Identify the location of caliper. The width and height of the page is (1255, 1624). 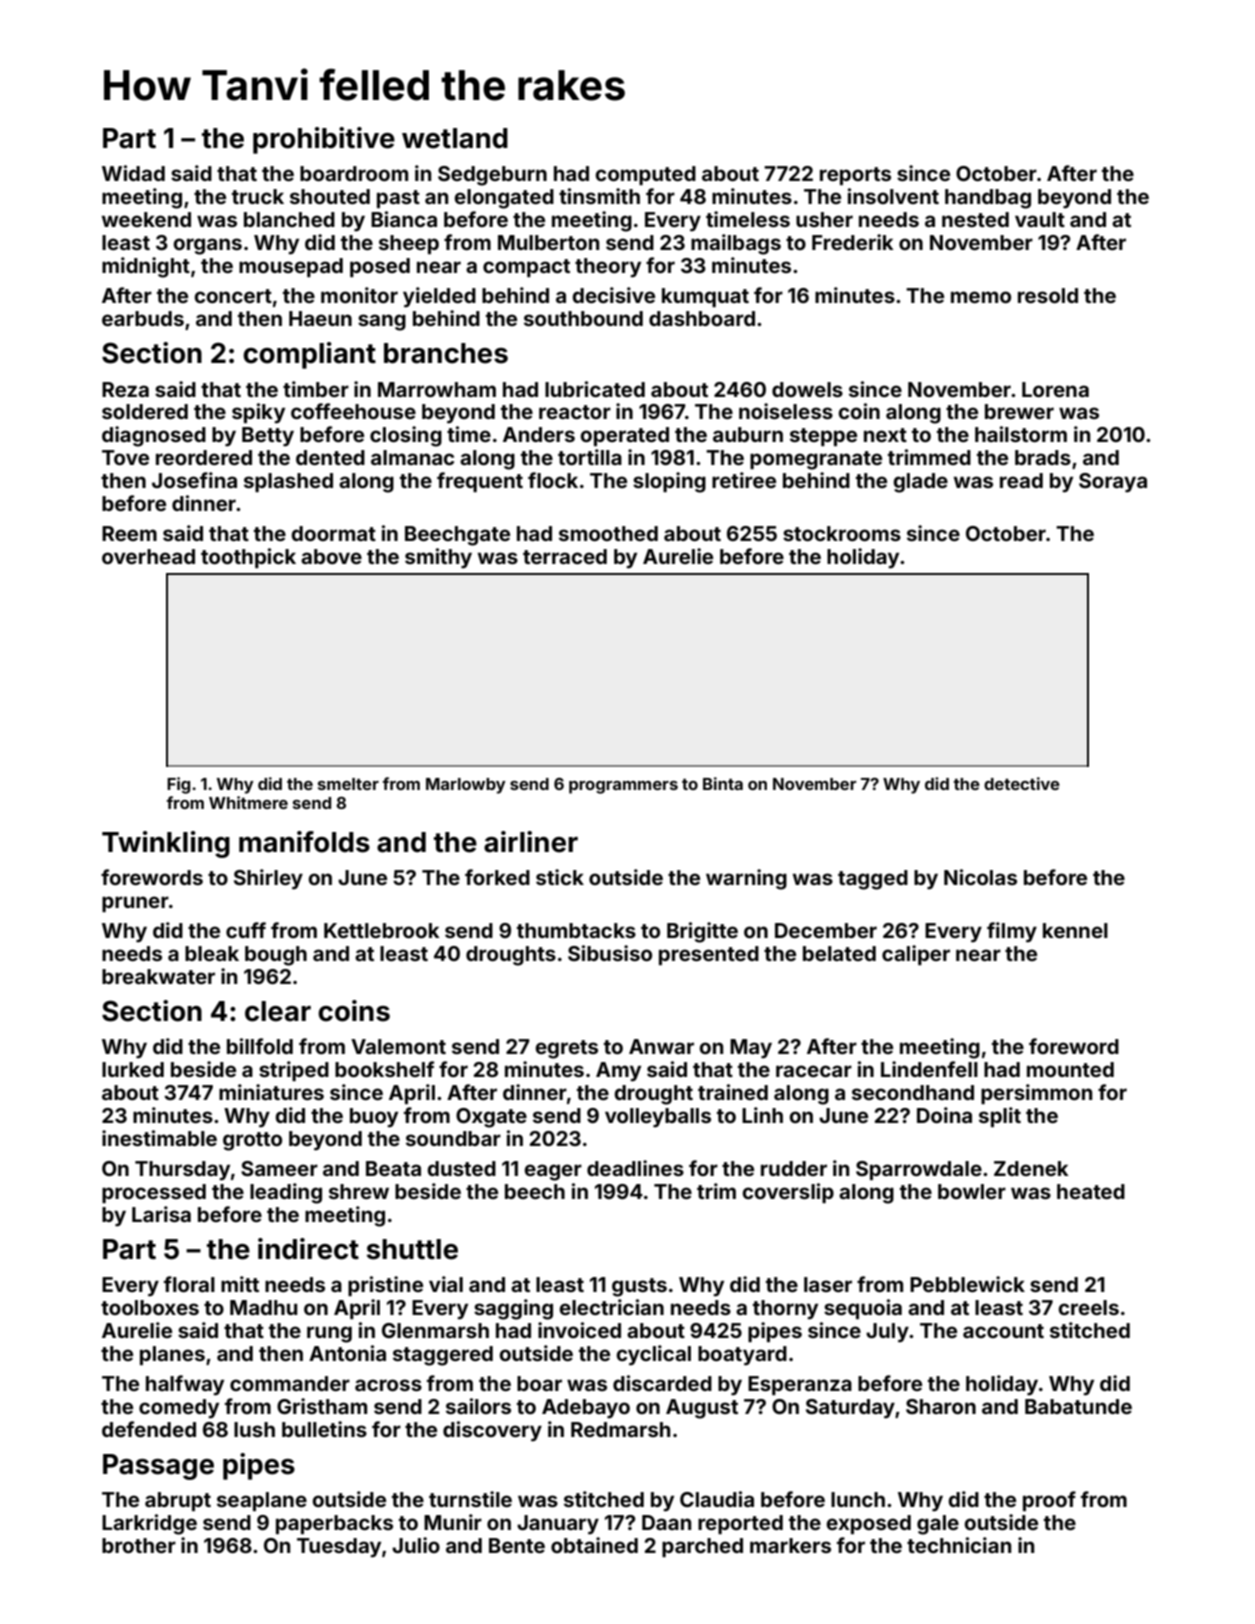
(916, 955).
